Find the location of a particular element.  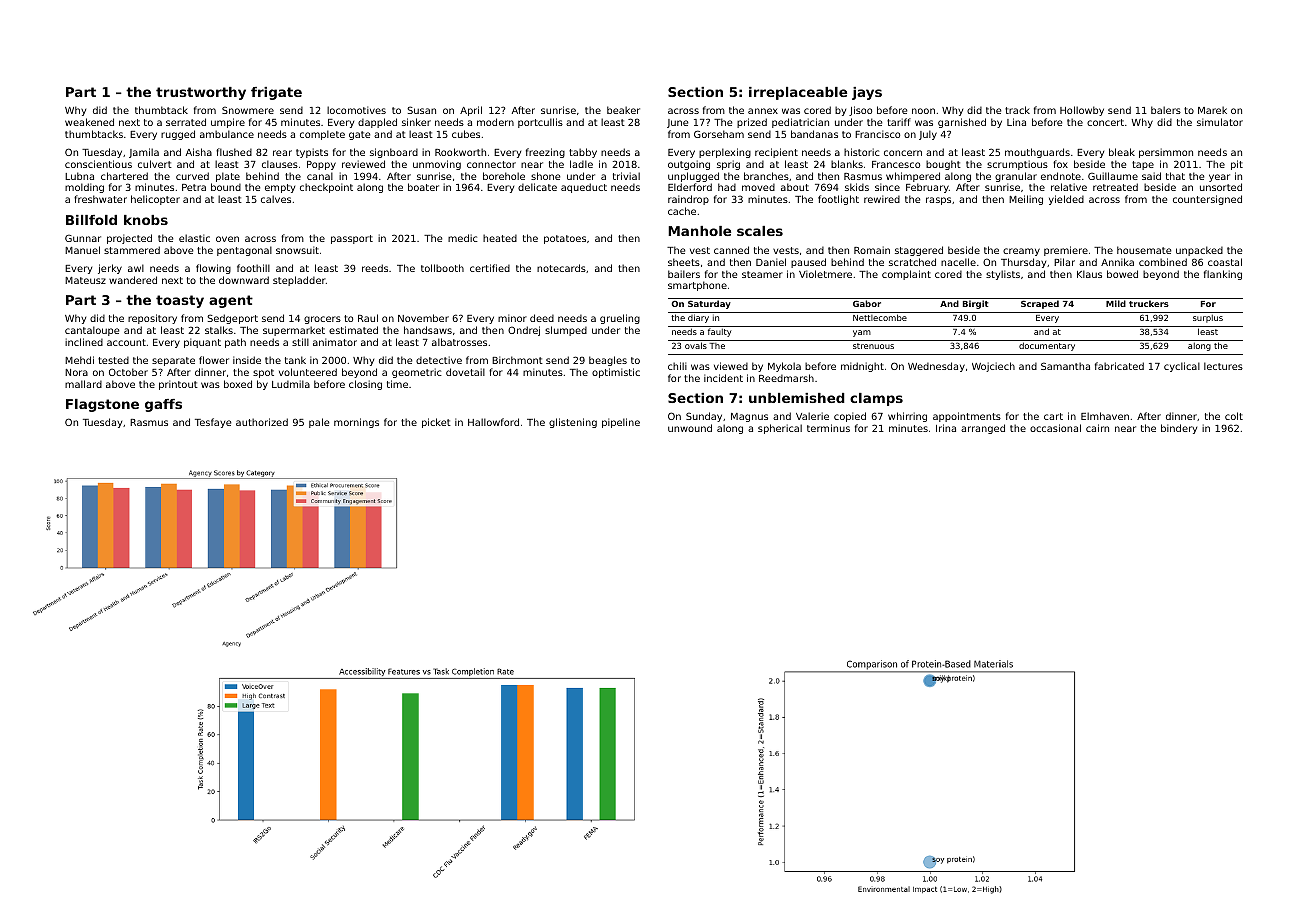

irreplaceable is located at coordinates (798, 93).
